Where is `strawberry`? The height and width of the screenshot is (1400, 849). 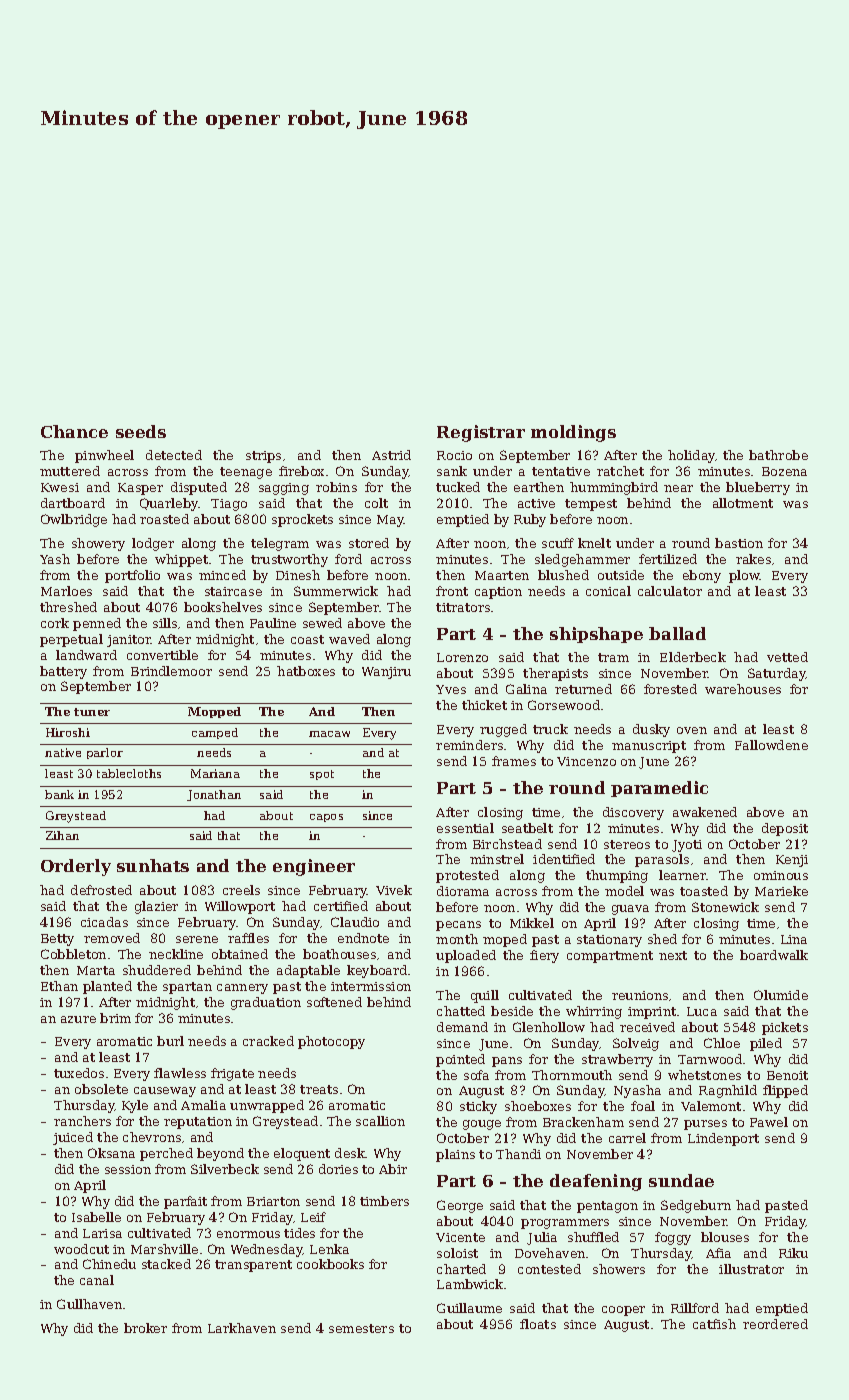
strawberry is located at coordinates (617, 1060).
